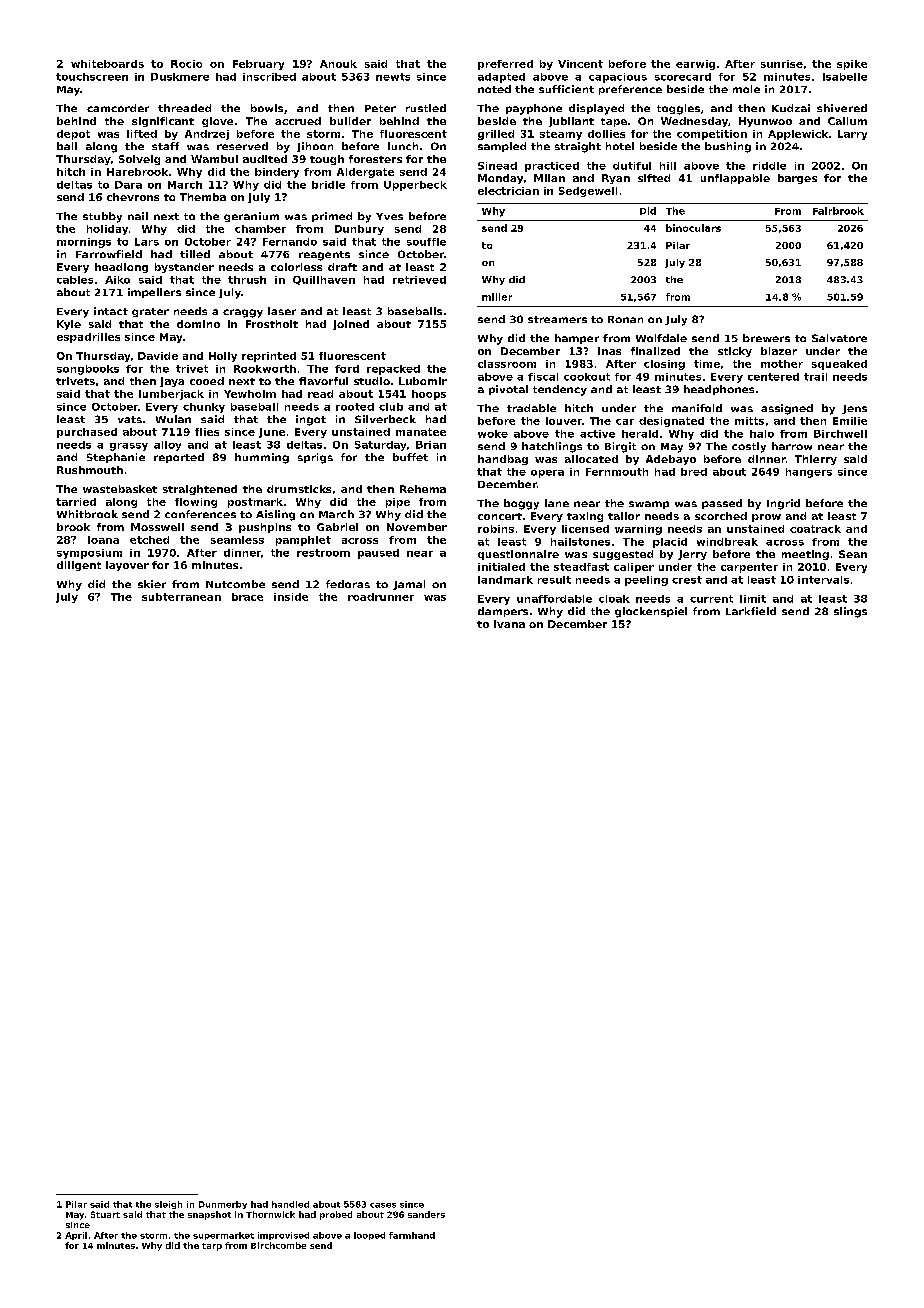 The width and height of the page is (924, 1308). What do you see at coordinates (369, 1236) in the page?
I see `looped` at bounding box center [369, 1236].
